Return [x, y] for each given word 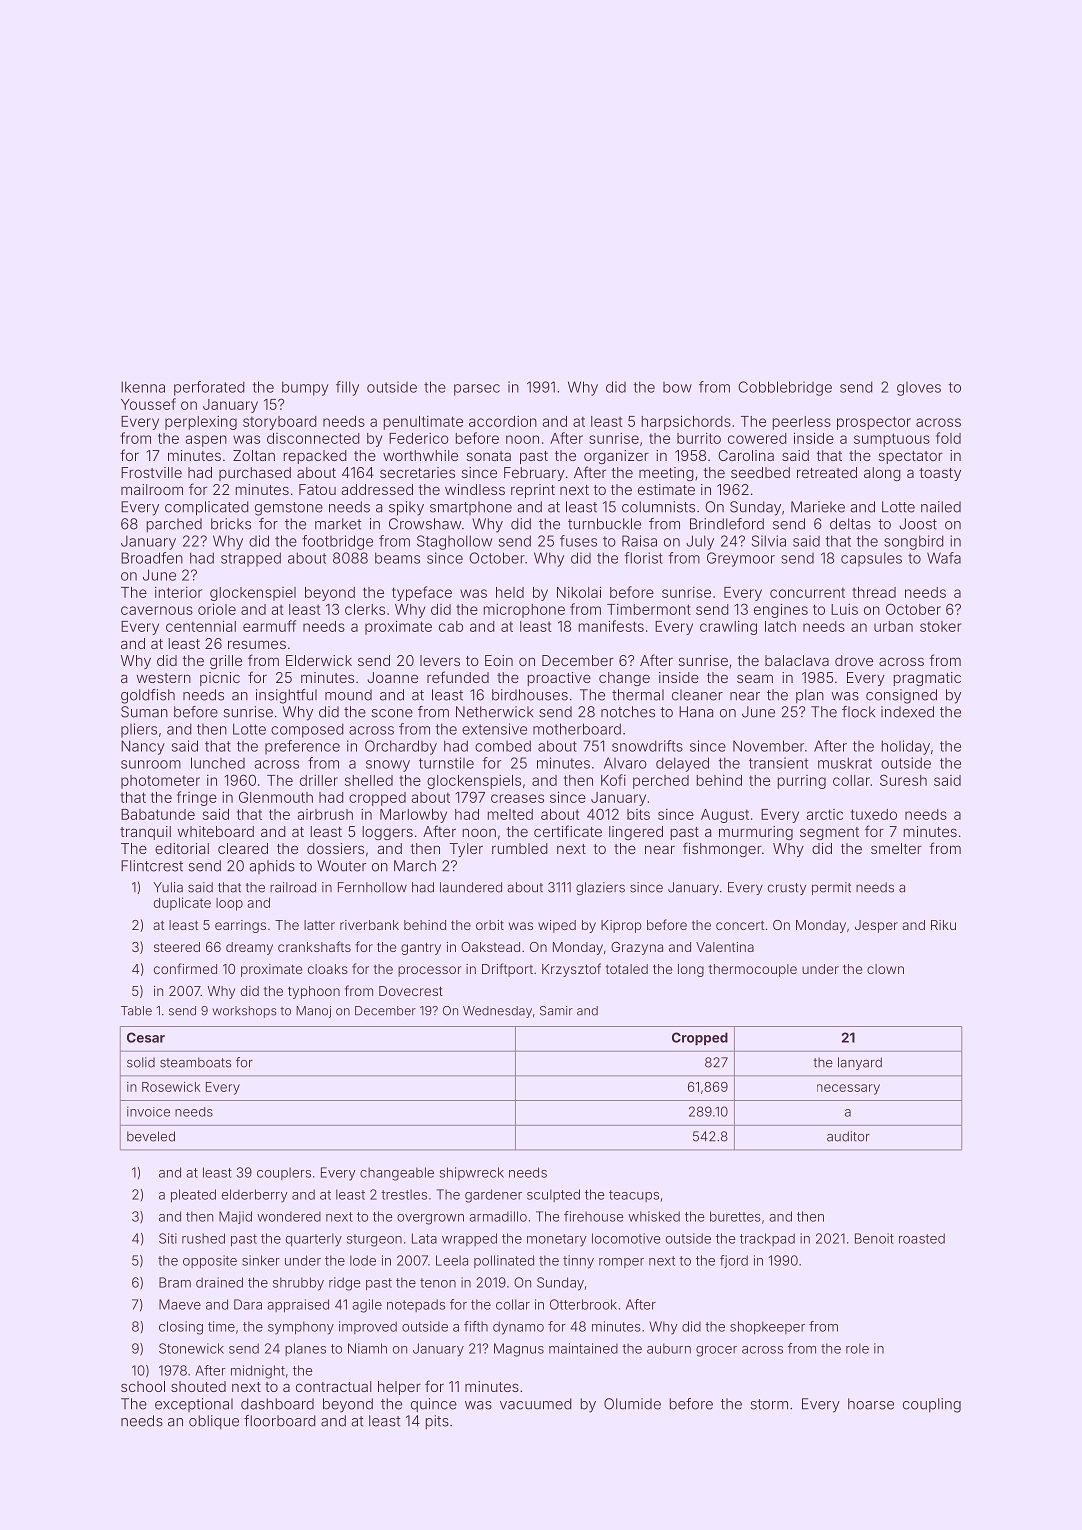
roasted [922, 1238]
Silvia [769, 541]
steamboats [195, 1062]
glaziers [600, 888]
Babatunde [158, 814]
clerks [365, 609]
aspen [206, 441]
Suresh [903, 780]
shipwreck [472, 1173]
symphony [301, 1328]
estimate [666, 489]
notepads [416, 1305]
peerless [802, 423]
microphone [524, 611]
